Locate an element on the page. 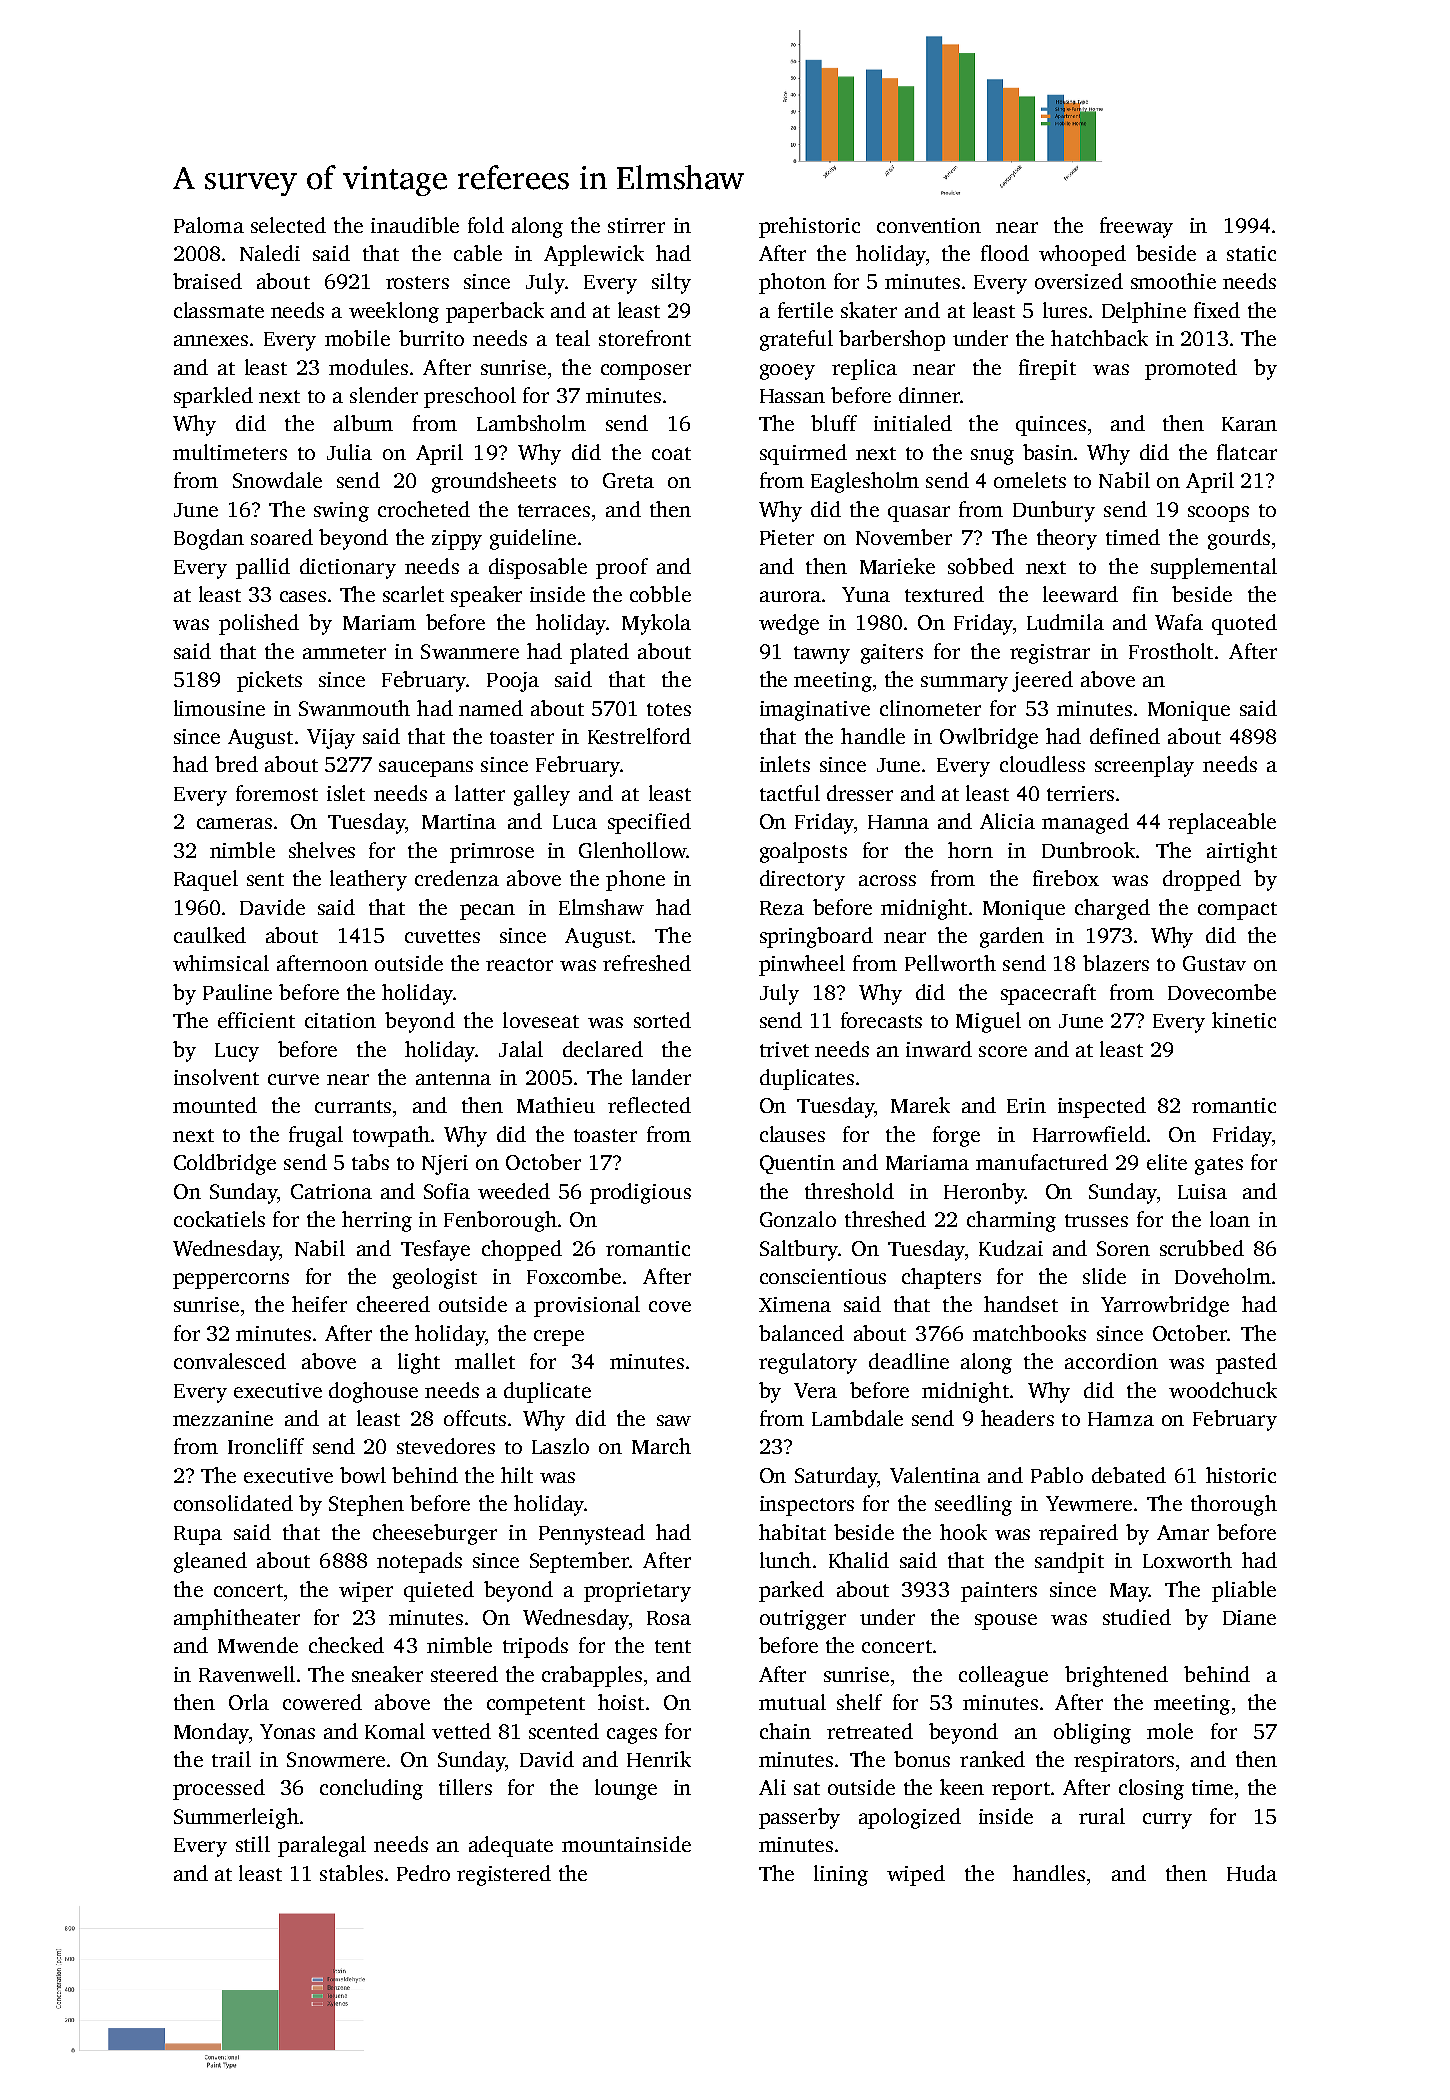  terriers is located at coordinates (1080, 793).
